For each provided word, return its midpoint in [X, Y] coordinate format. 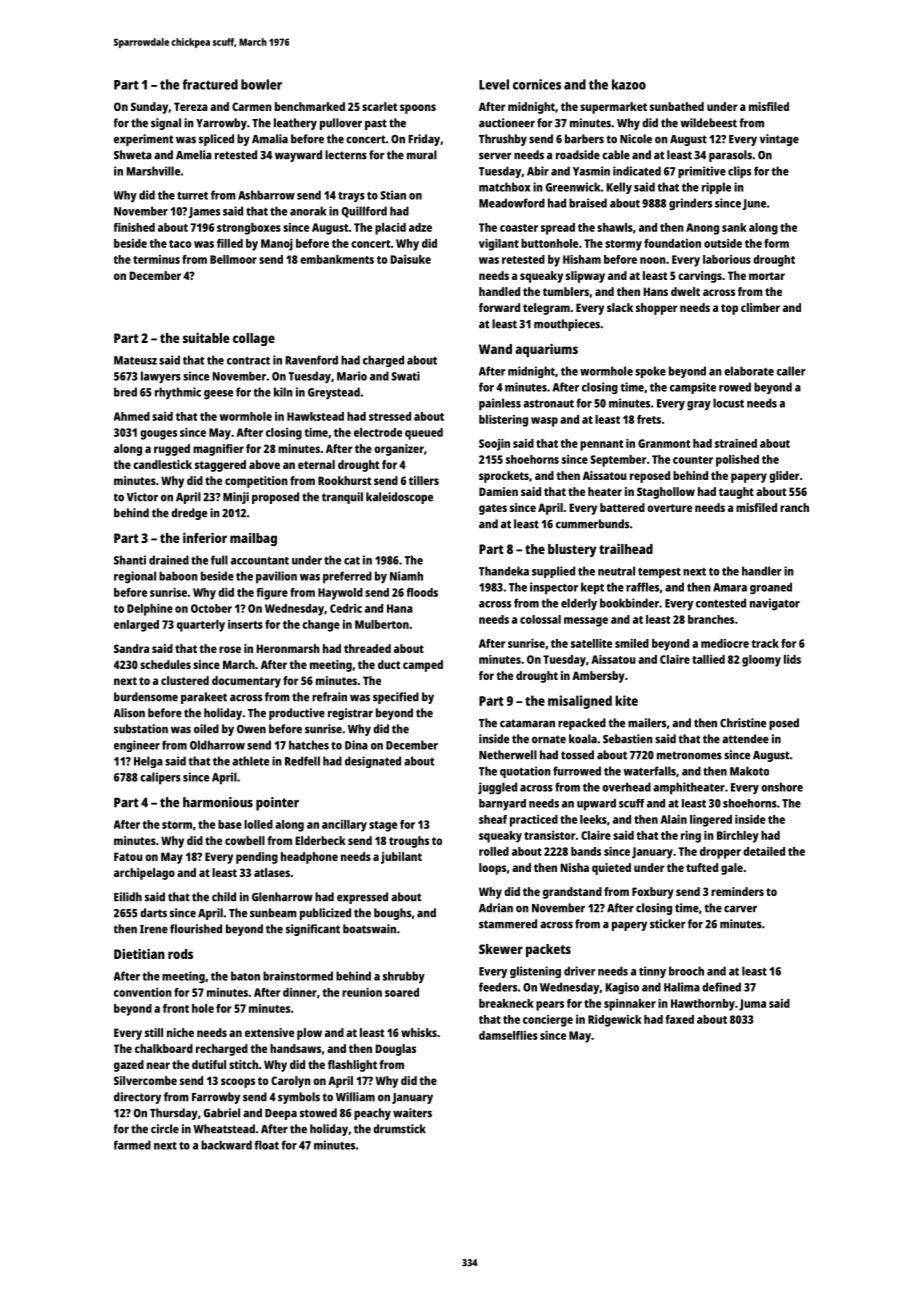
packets [548, 950]
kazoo [629, 84]
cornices [537, 84]
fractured [210, 84]
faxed [679, 1019]
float [267, 1145]
